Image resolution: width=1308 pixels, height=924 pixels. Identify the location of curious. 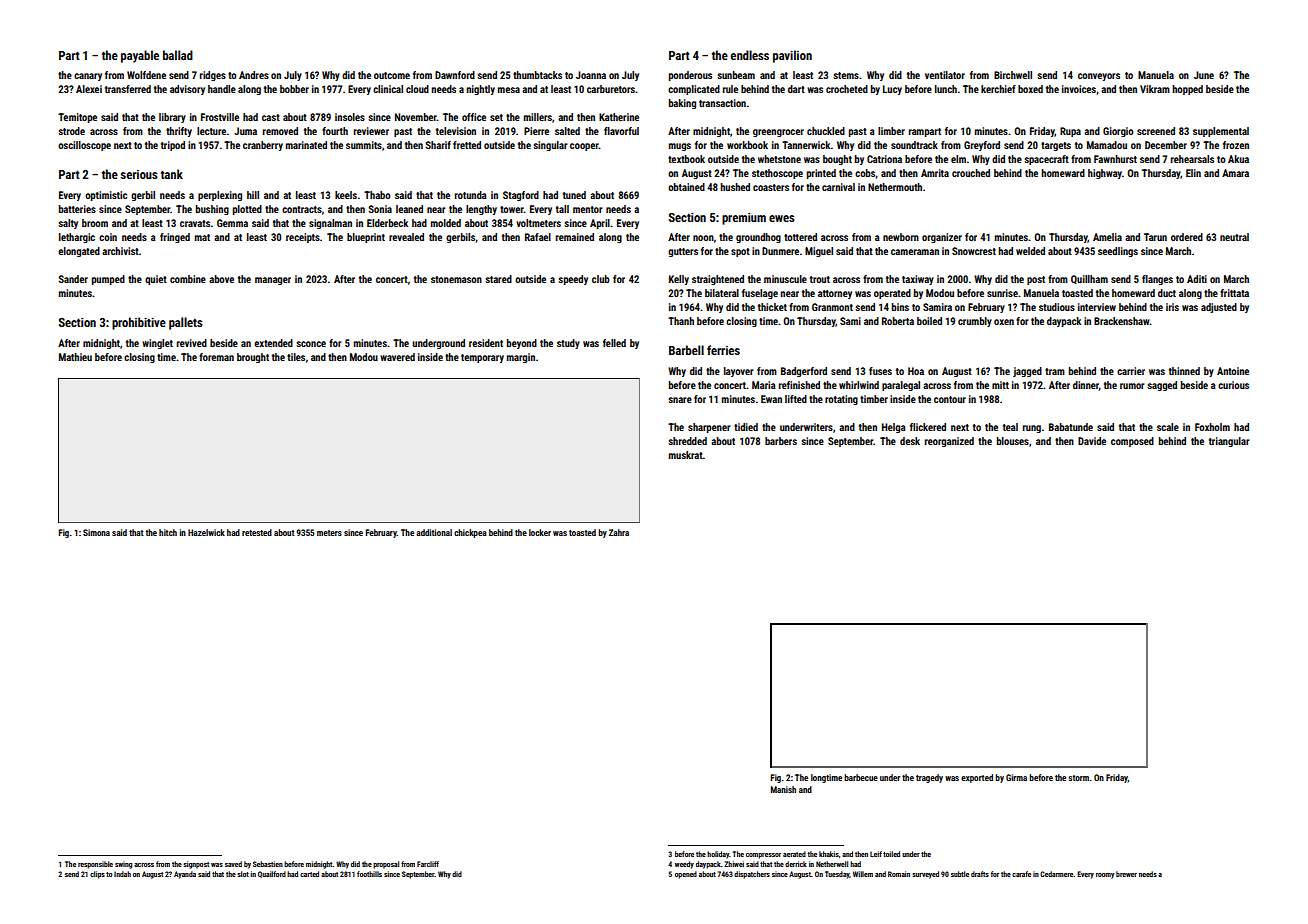
(1233, 385).
